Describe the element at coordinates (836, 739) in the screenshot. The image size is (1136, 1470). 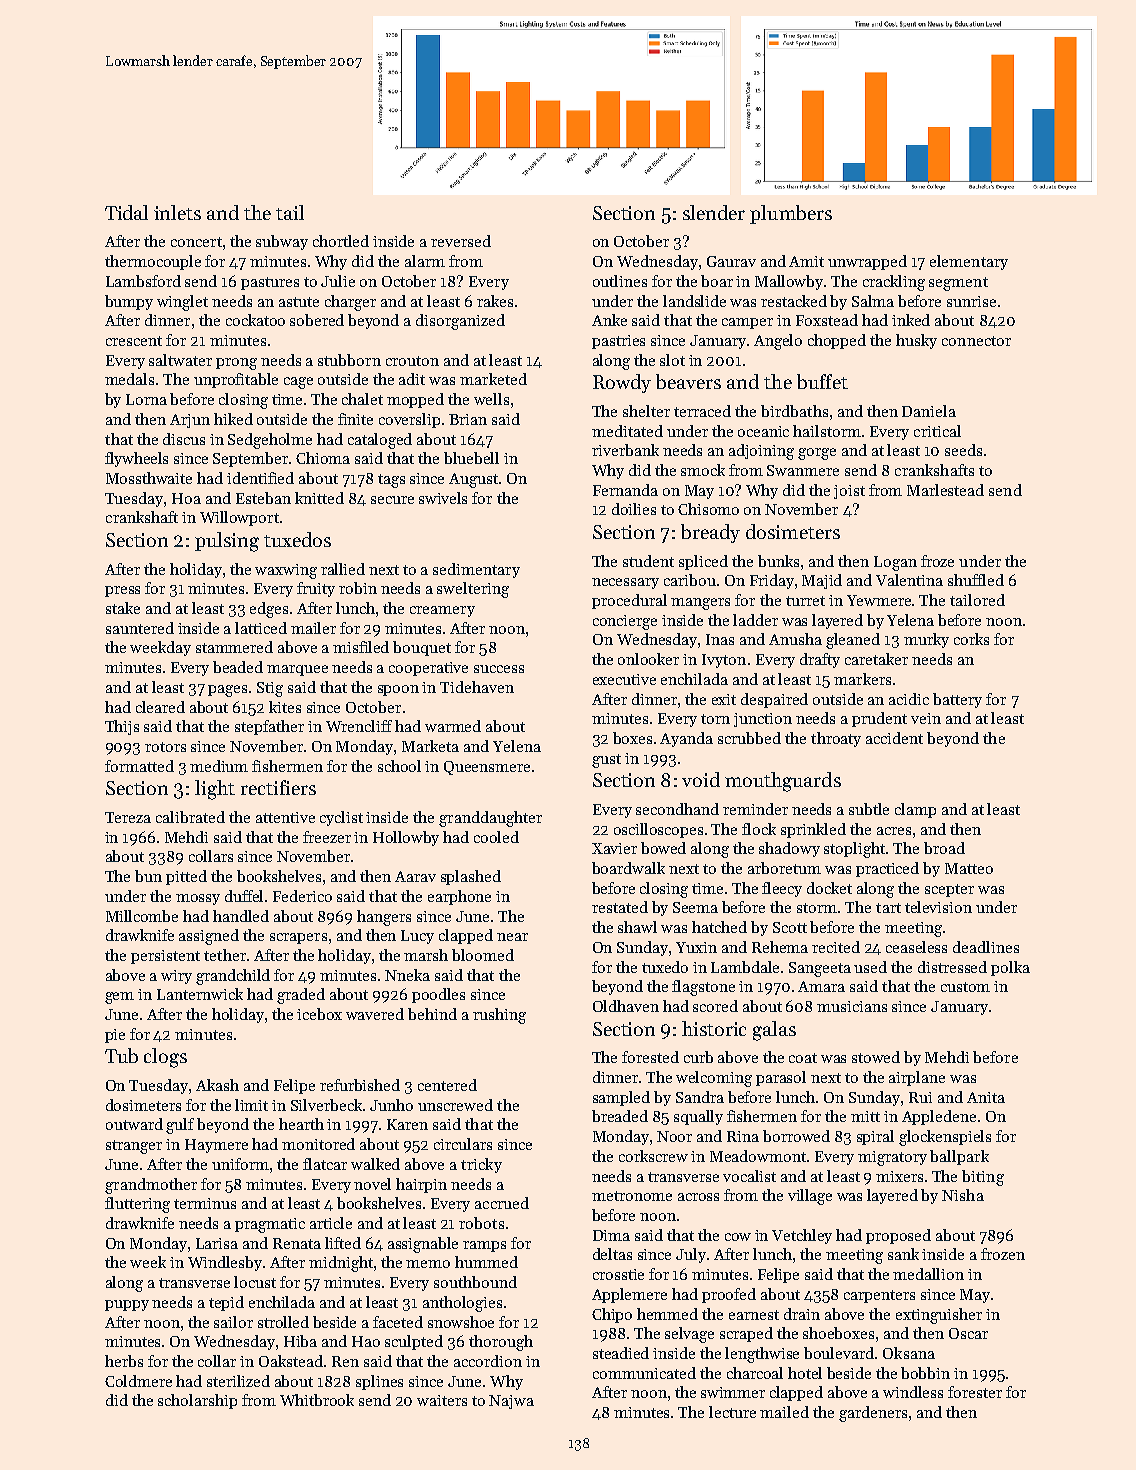
I see `throaty` at that location.
